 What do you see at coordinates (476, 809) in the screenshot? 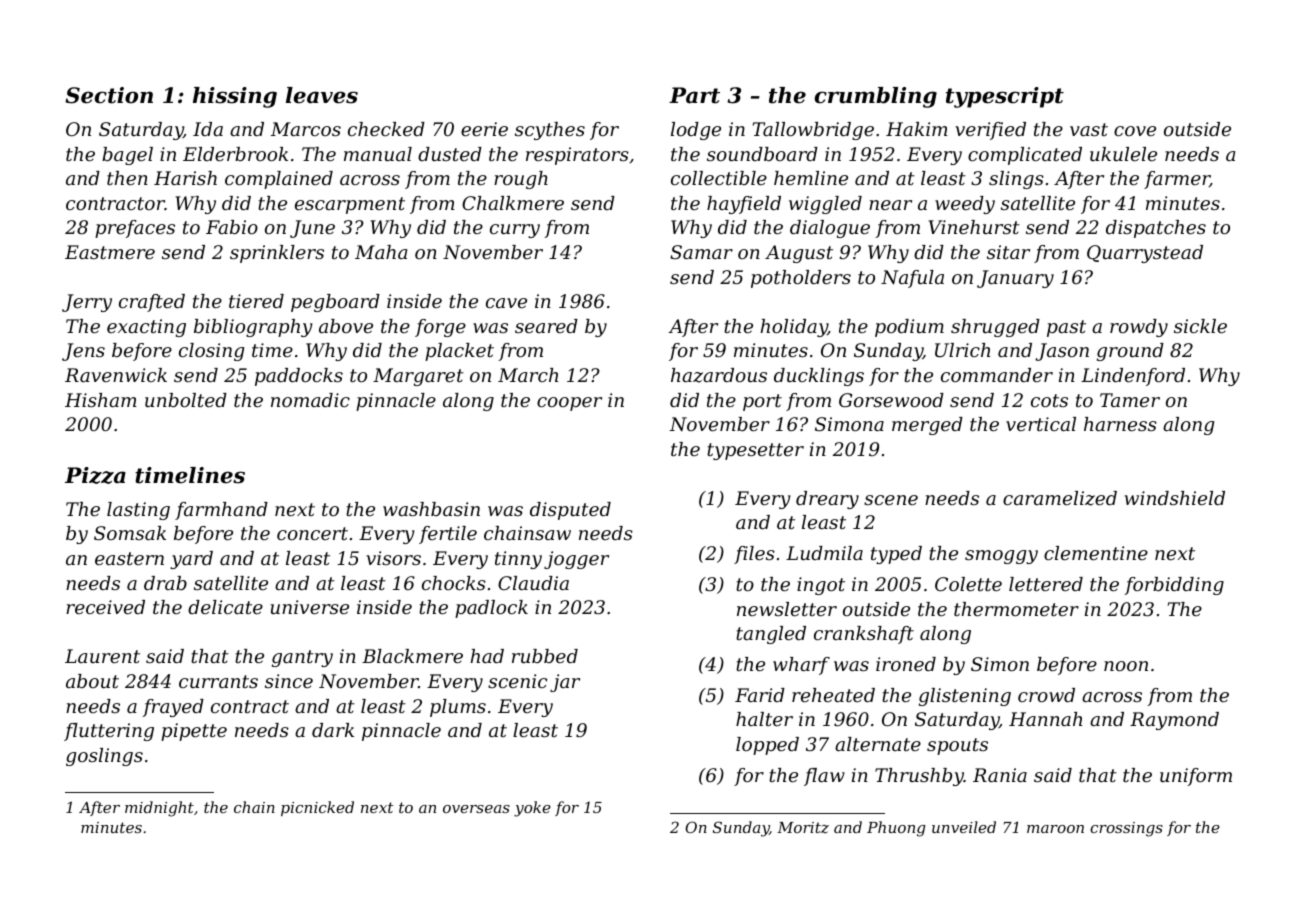
I see `overseas` at bounding box center [476, 809].
